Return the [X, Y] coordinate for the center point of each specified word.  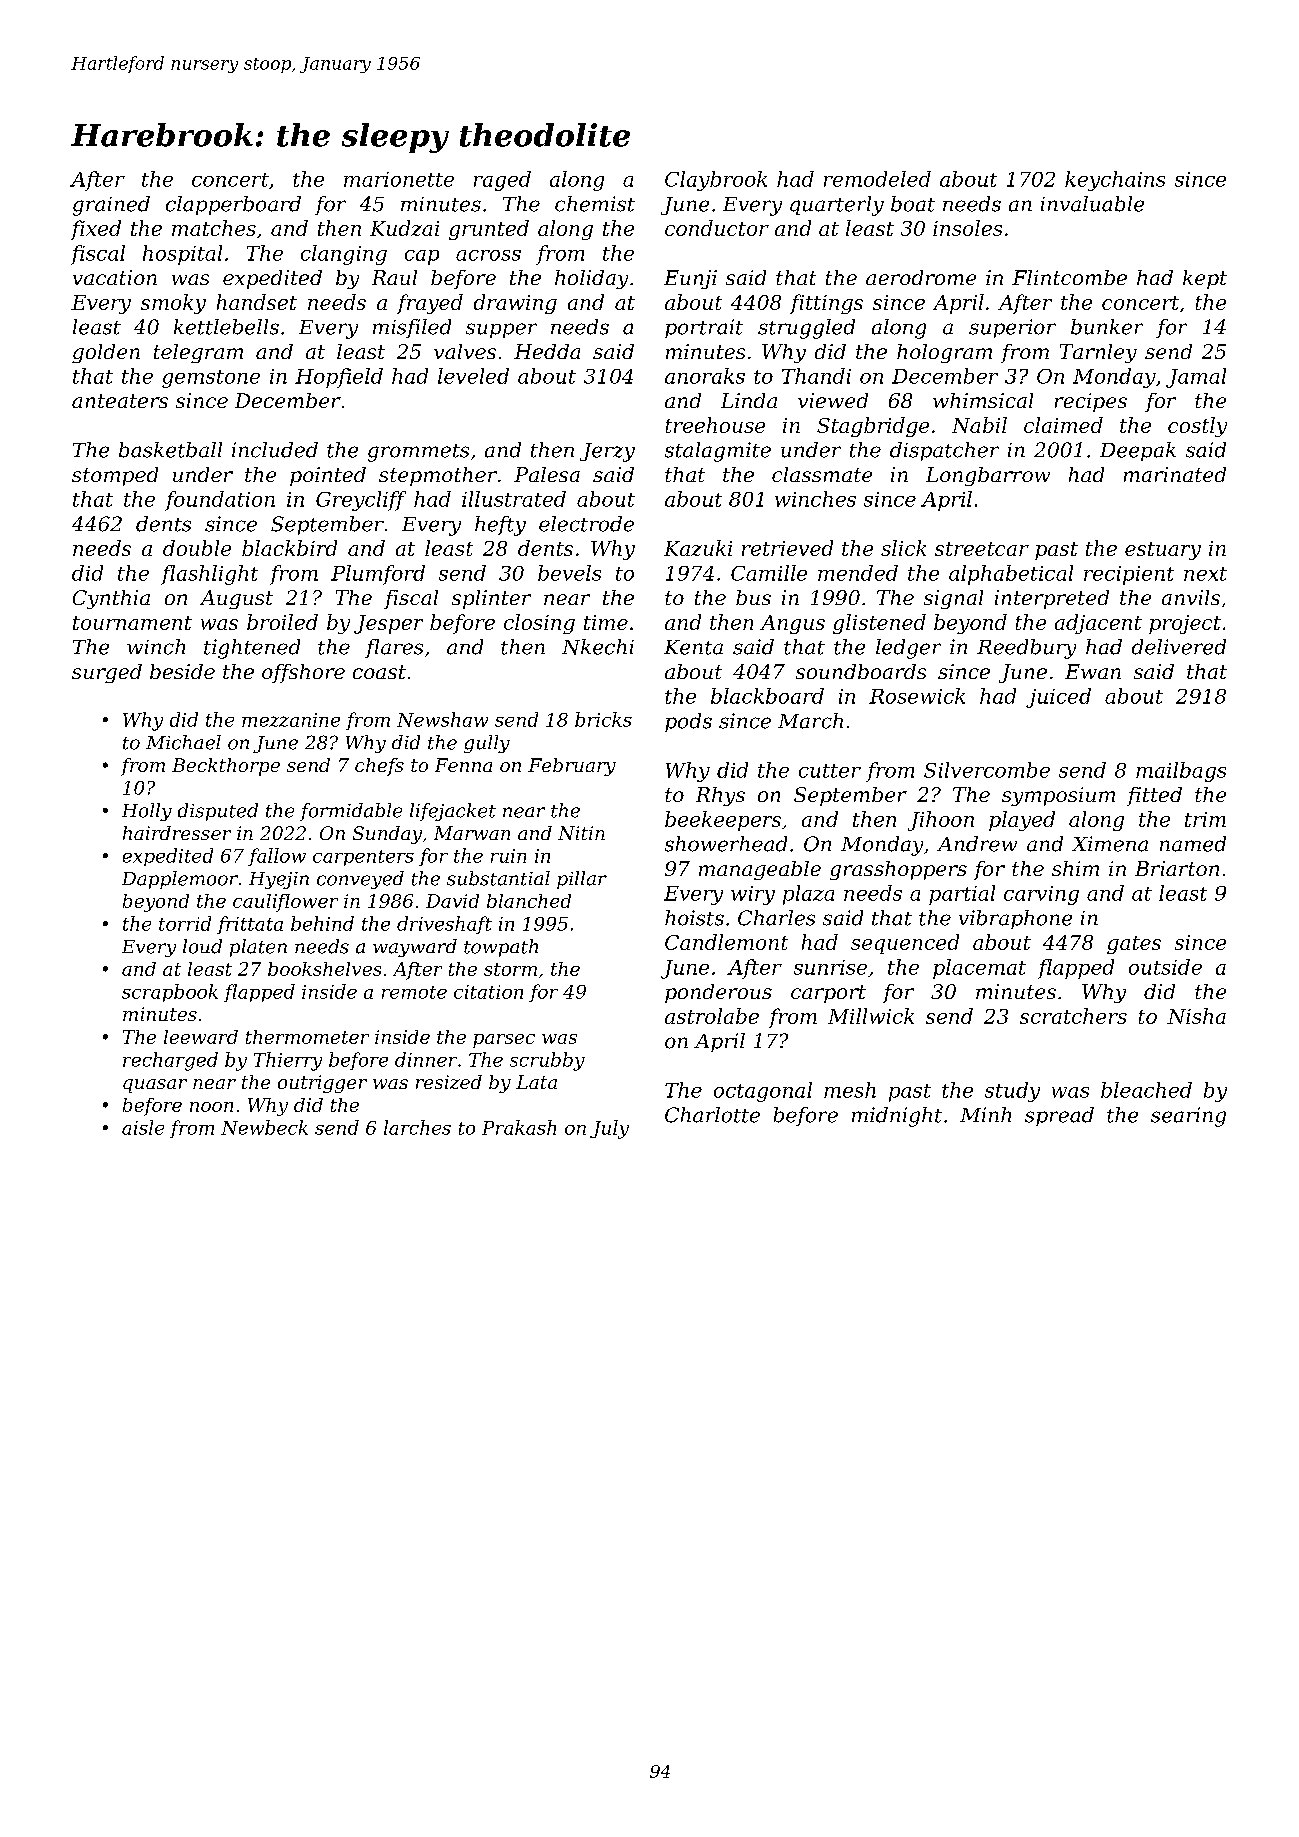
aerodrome [921, 277]
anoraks [705, 376]
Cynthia [111, 599]
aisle [143, 1127]
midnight [897, 1117]
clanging [344, 255]
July [609, 1129]
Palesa [547, 474]
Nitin [581, 833]
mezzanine [291, 720]
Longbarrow [988, 476]
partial [962, 895]
